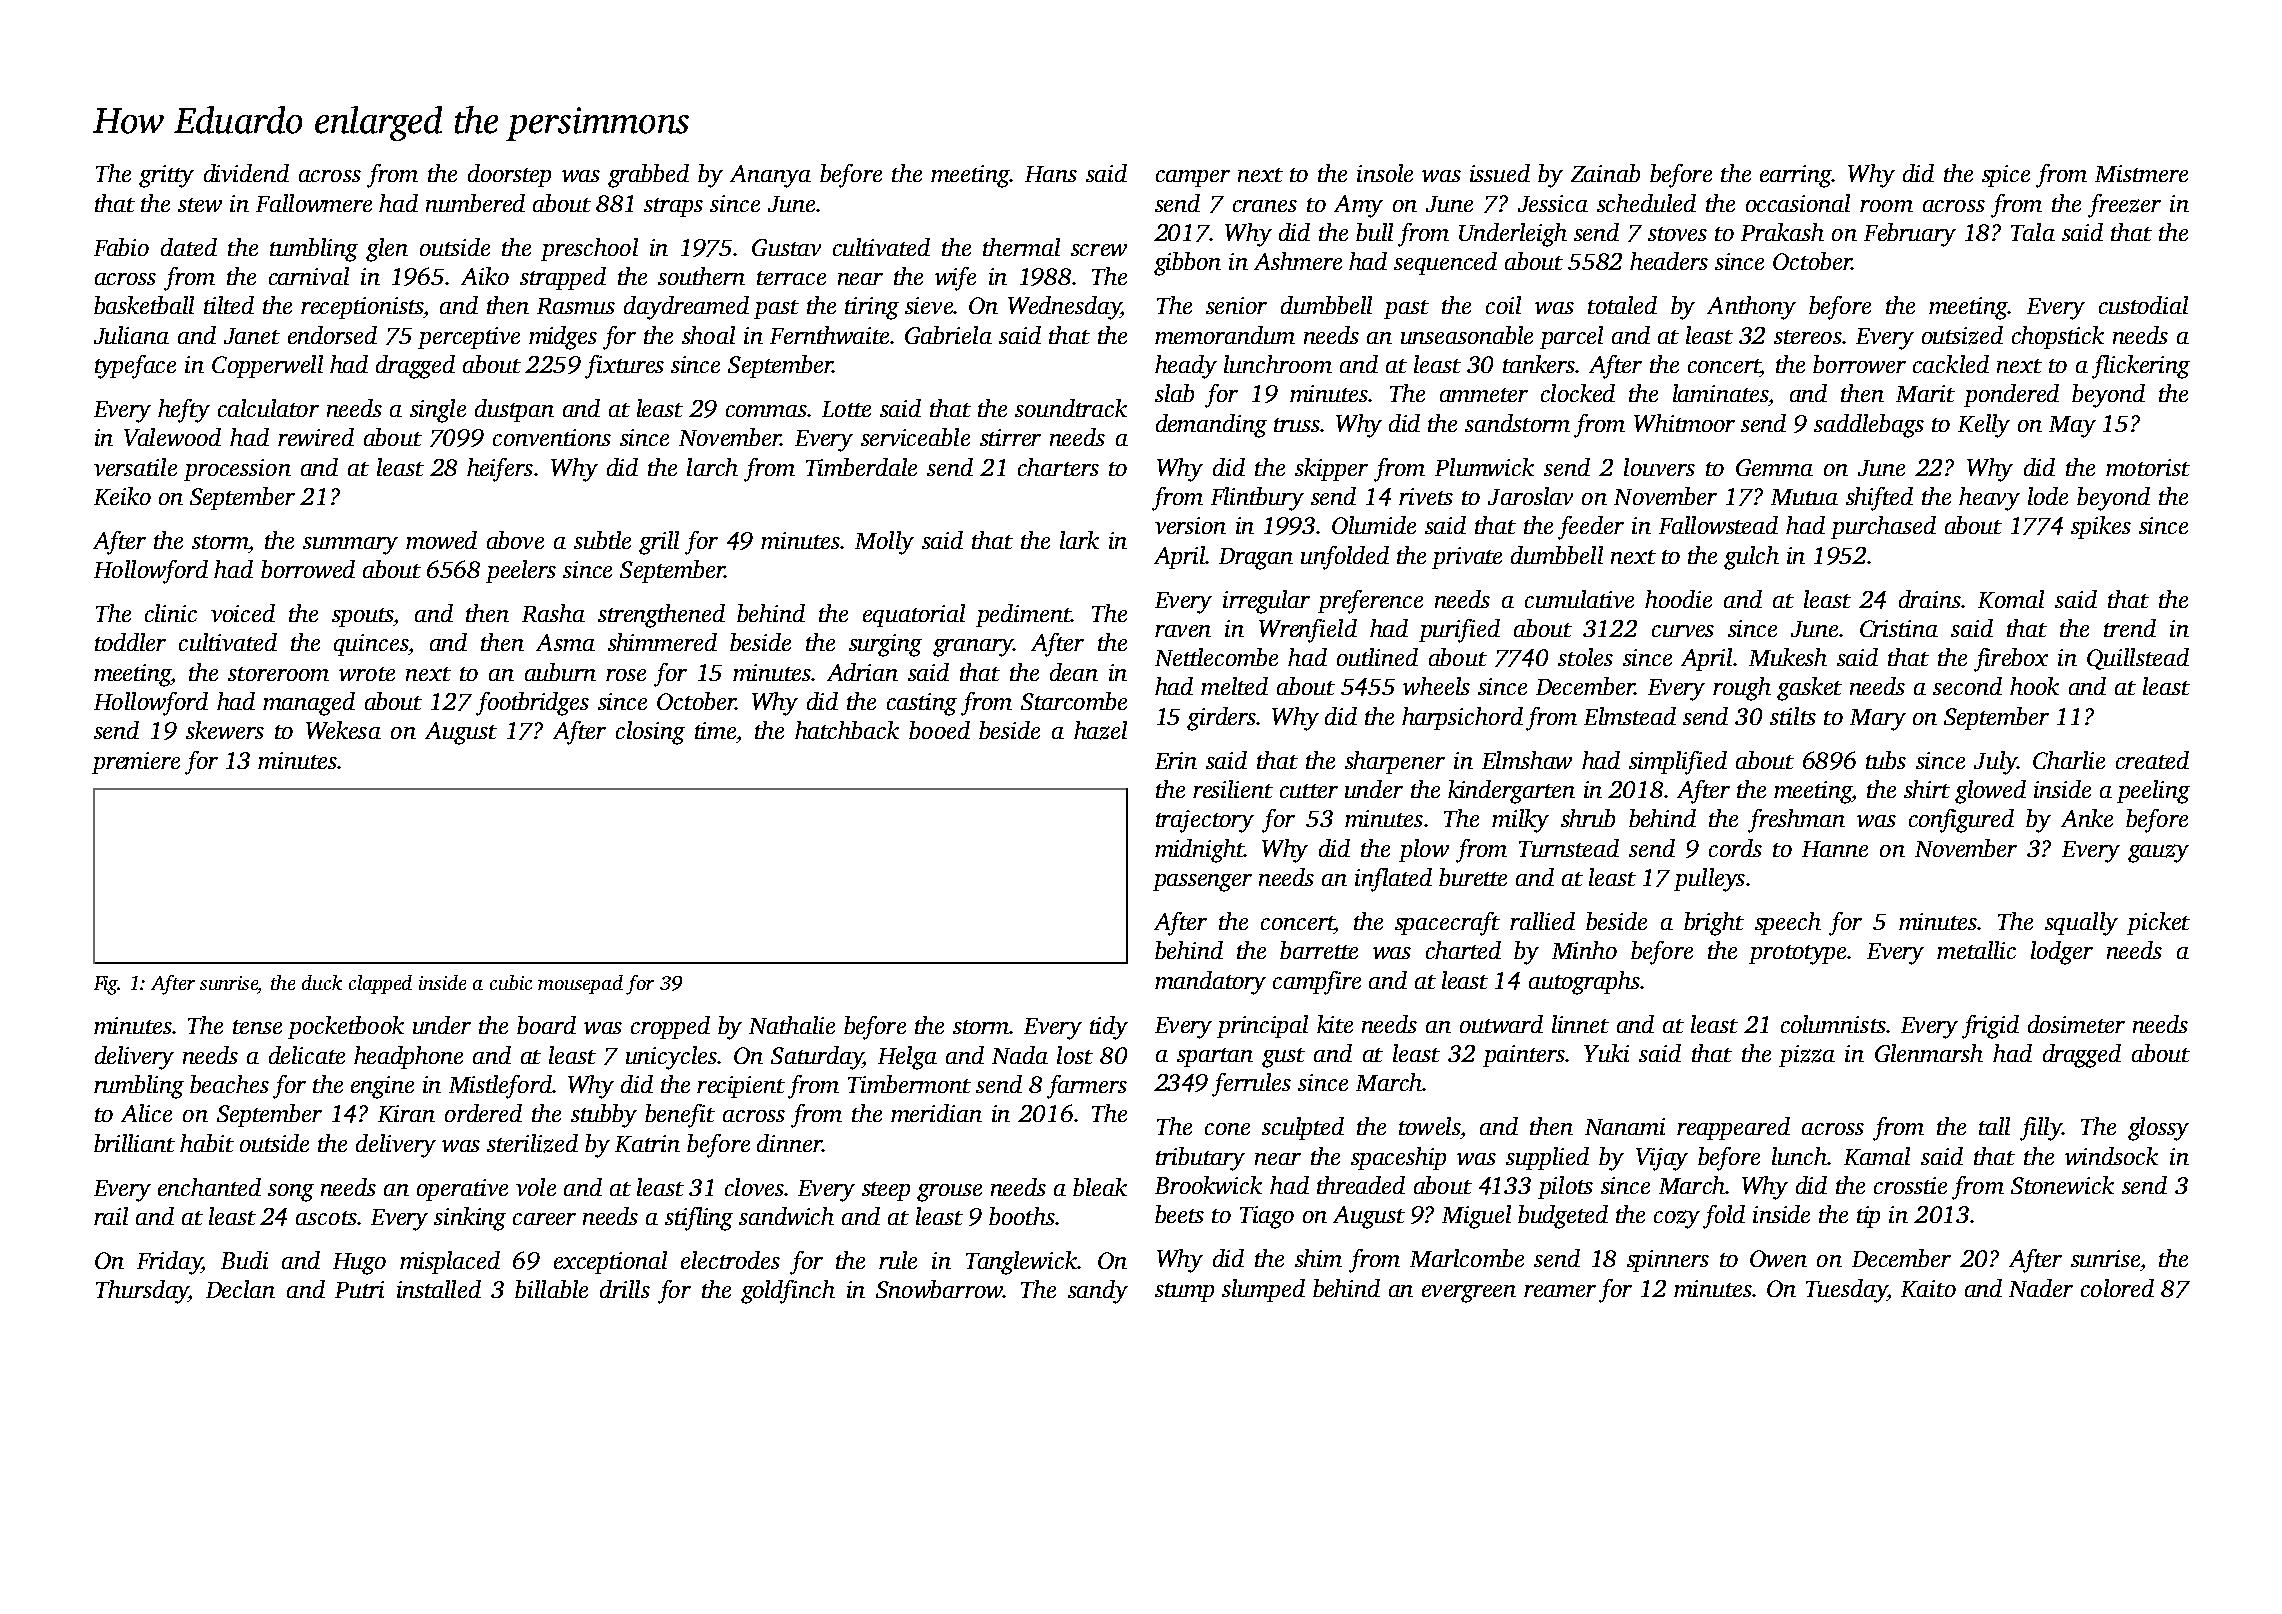 The height and width of the screenshot is (1614, 2282). What do you see at coordinates (1051, 174) in the screenshot?
I see `Hans` at bounding box center [1051, 174].
